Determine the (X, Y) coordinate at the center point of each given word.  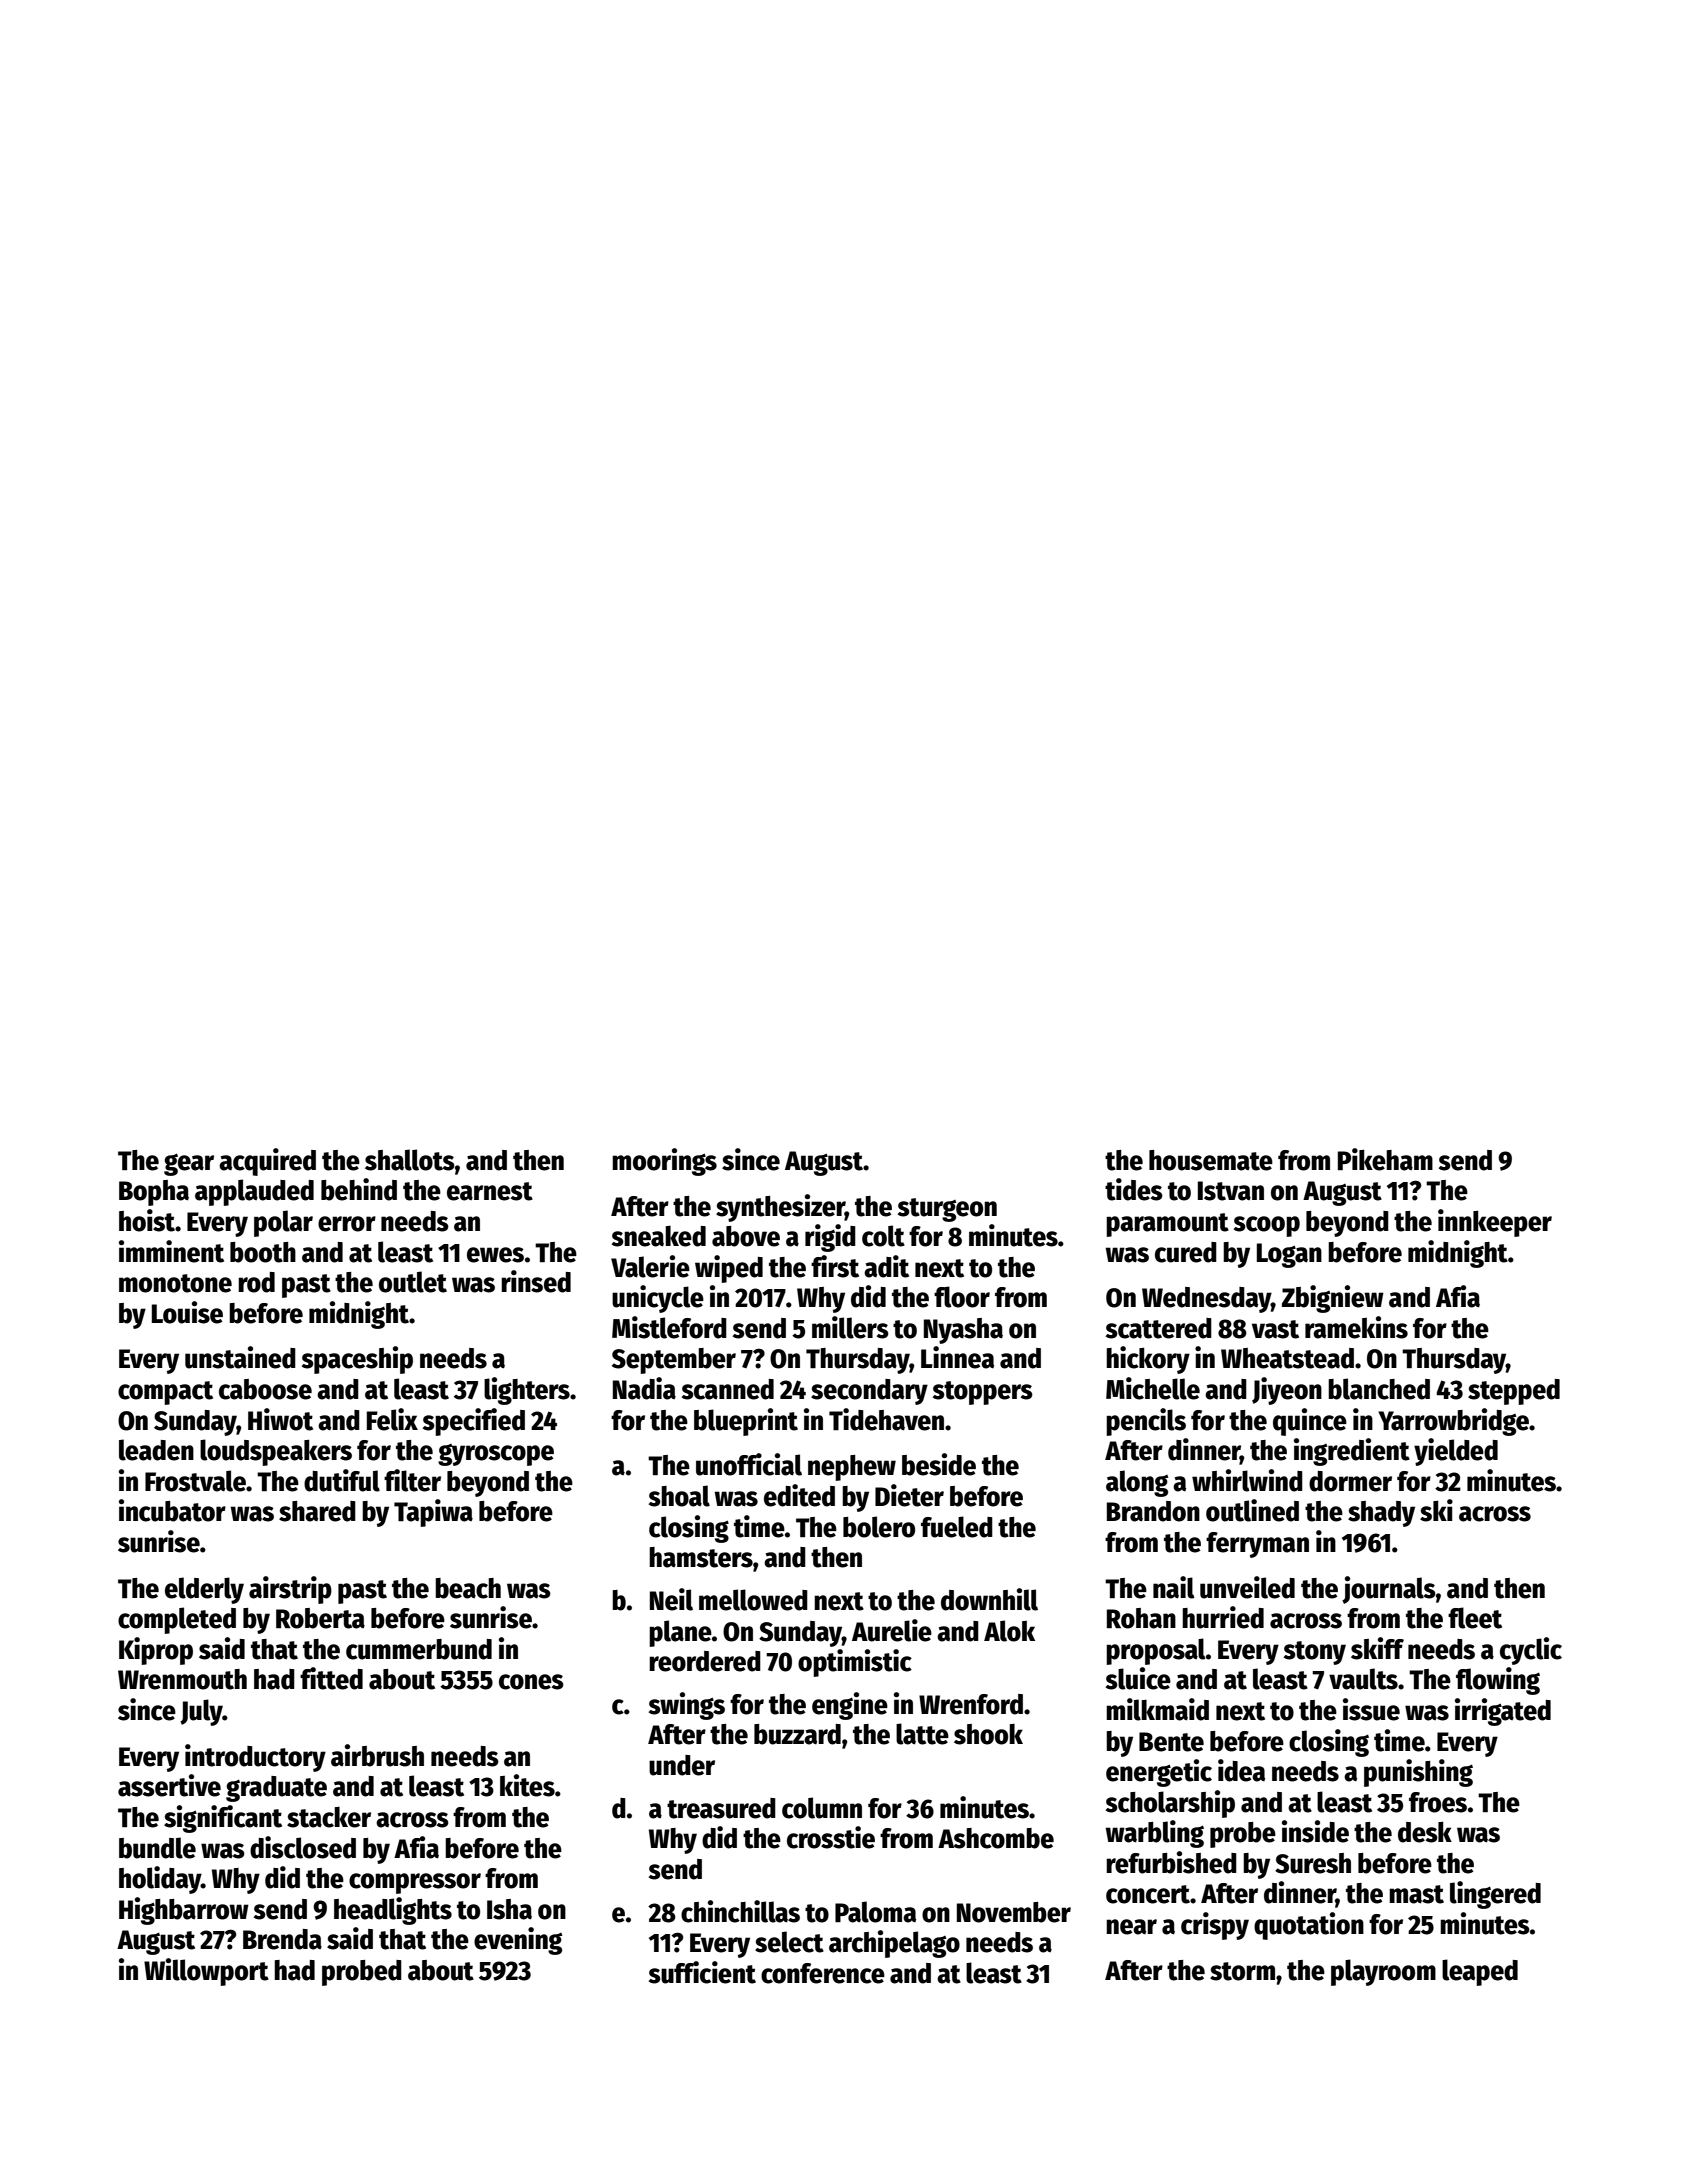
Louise (187, 1312)
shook (988, 1734)
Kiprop (156, 1651)
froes (1438, 1802)
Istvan (1231, 1191)
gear (189, 1164)
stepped (1514, 1392)
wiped (729, 1269)
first (835, 1266)
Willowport (206, 1972)
